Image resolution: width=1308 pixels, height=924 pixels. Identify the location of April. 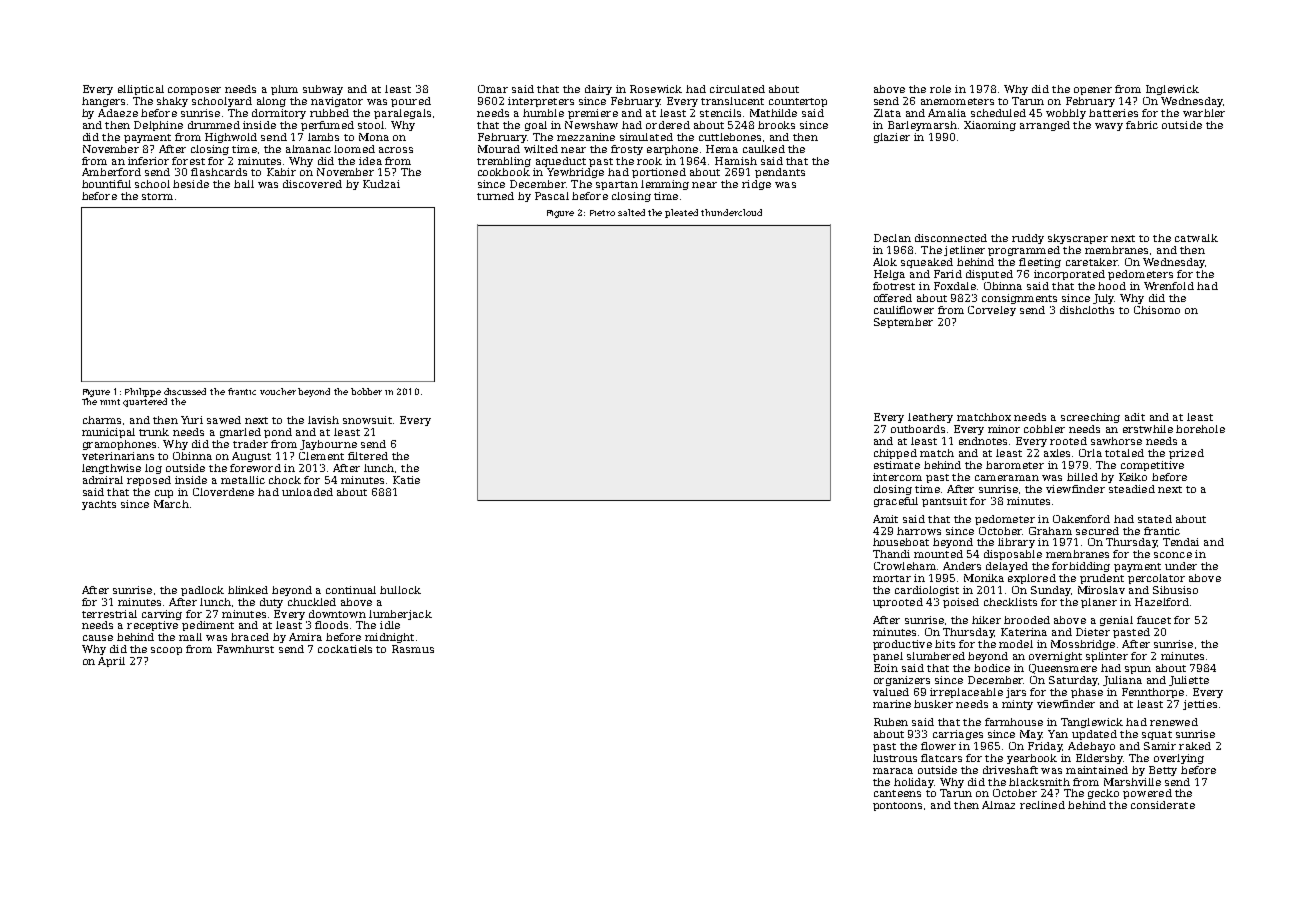
(111, 662).
